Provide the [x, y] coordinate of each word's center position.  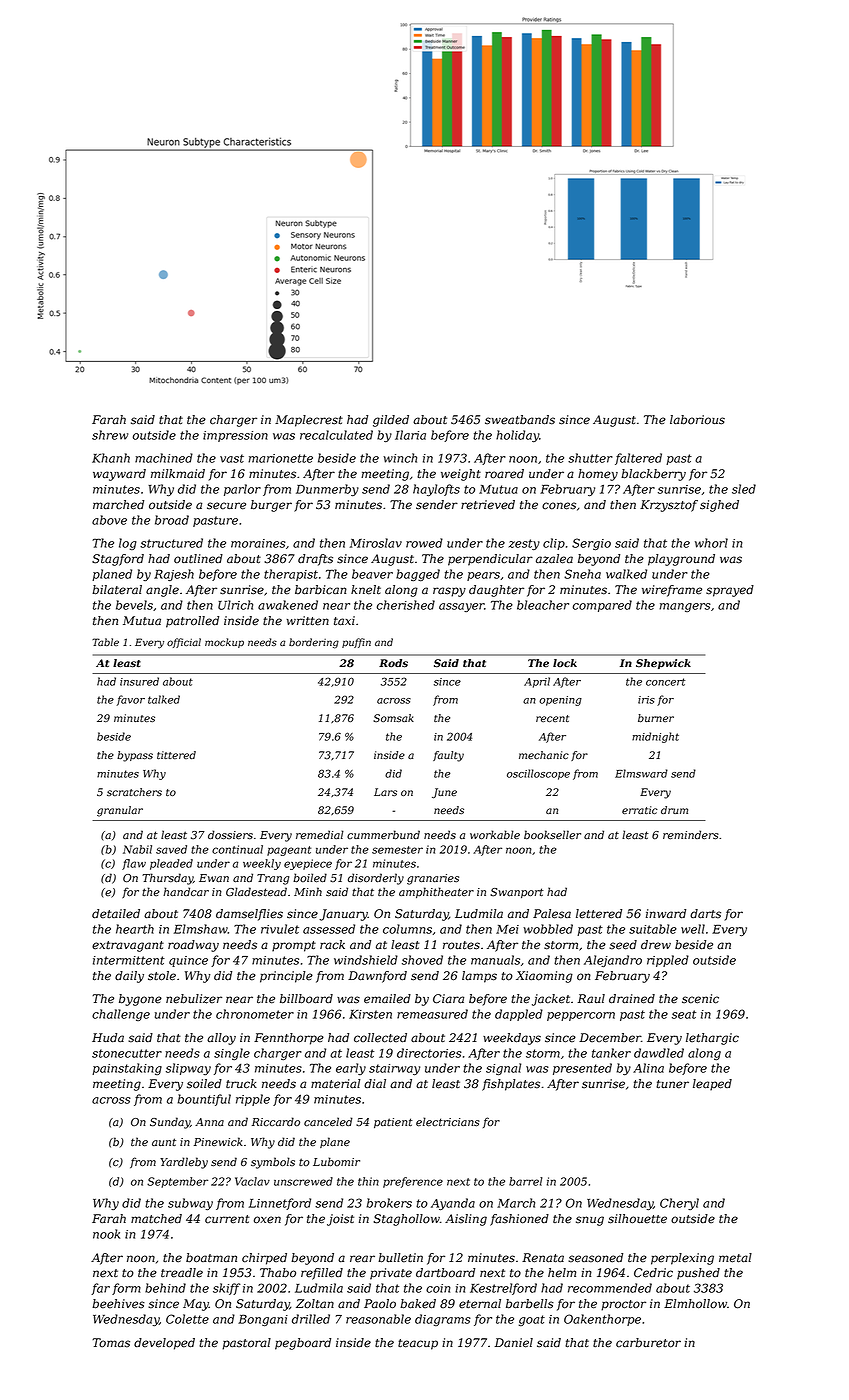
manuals [495, 960]
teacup [418, 1344]
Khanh [111, 458]
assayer [461, 607]
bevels [134, 605]
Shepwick [663, 664]
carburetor [648, 1343]
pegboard [303, 1344]
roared [504, 474]
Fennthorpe [289, 1039]
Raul [591, 998]
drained [632, 999]
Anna [209, 1122]
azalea [554, 559]
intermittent [129, 960]
